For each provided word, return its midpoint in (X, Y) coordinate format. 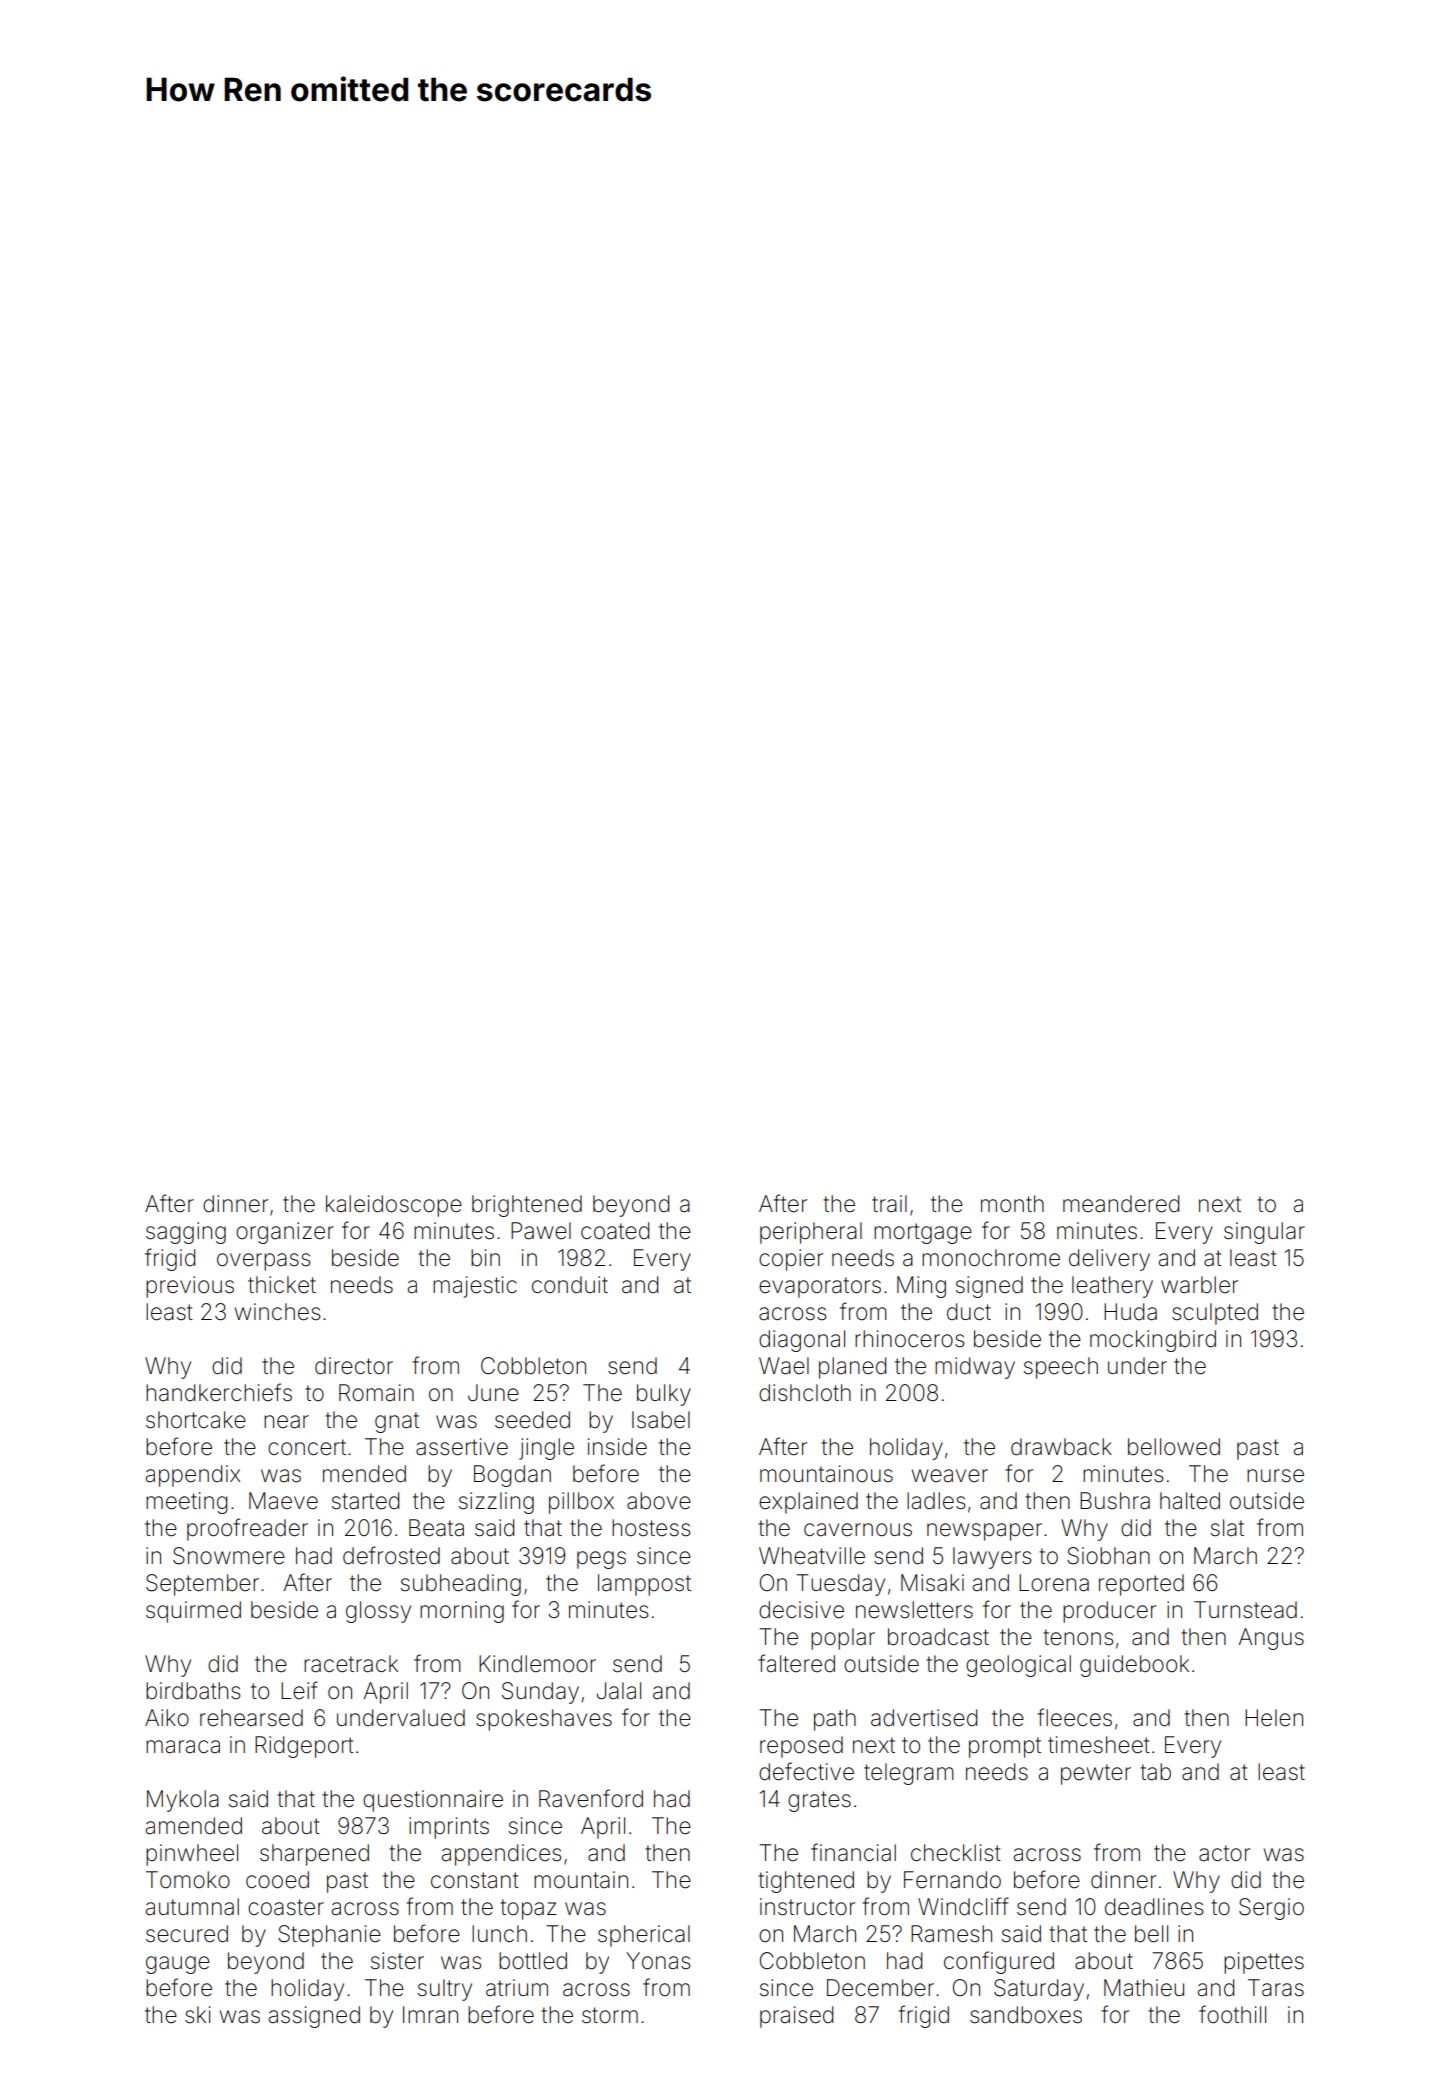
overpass (263, 1262)
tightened (806, 1882)
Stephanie (329, 1936)
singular (1264, 1233)
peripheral (811, 1233)
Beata (436, 1528)
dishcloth (805, 1393)
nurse (1275, 1476)
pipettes (1264, 1963)
